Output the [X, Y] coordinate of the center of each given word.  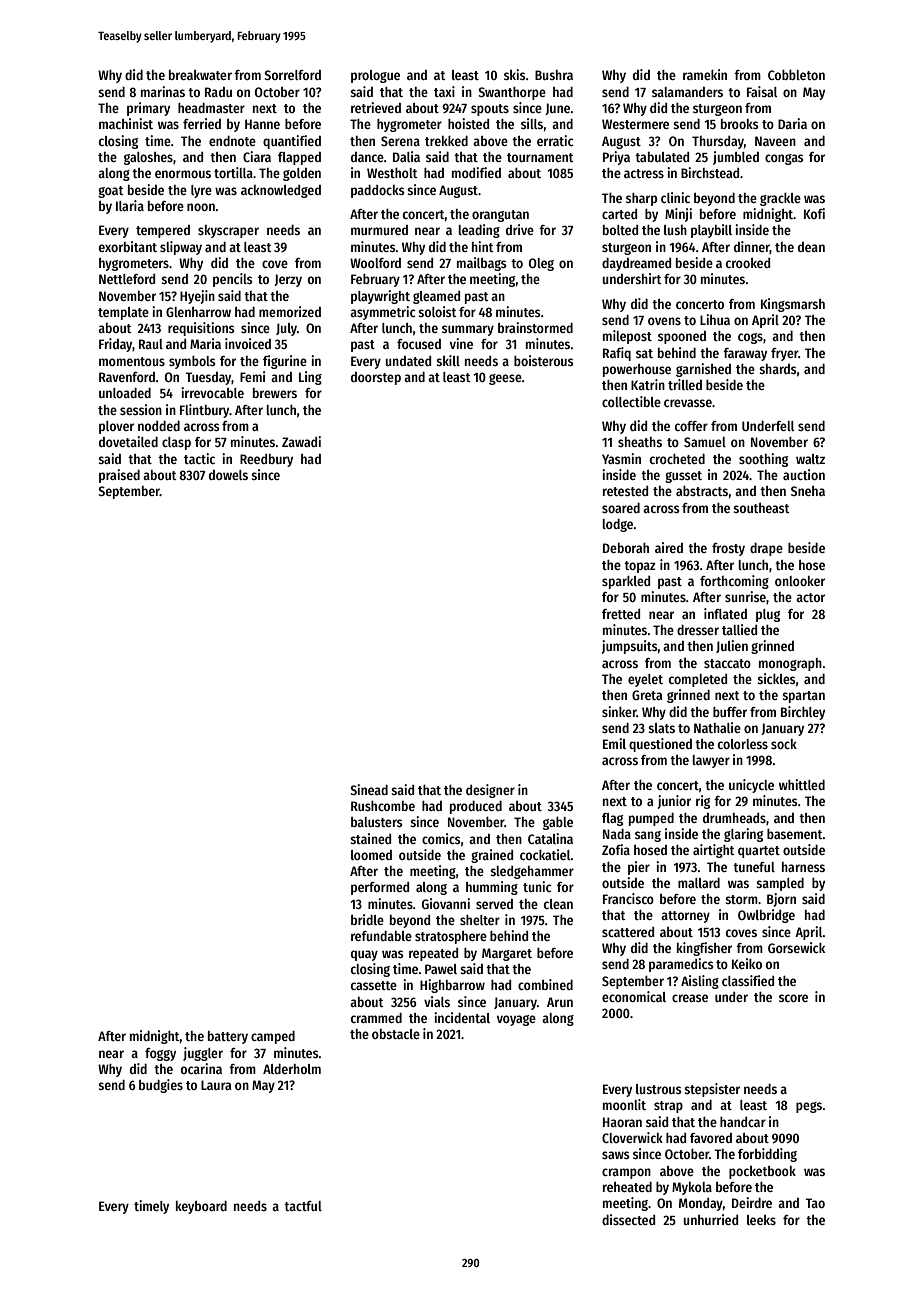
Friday [116, 345]
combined [545, 984]
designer [490, 791]
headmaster [211, 108]
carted [619, 214]
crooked [748, 263]
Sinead [369, 789]
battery [228, 1037]
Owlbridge [766, 916]
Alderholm [292, 1069]
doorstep [376, 378]
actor [810, 597]
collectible [631, 401]
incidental [462, 1017]
